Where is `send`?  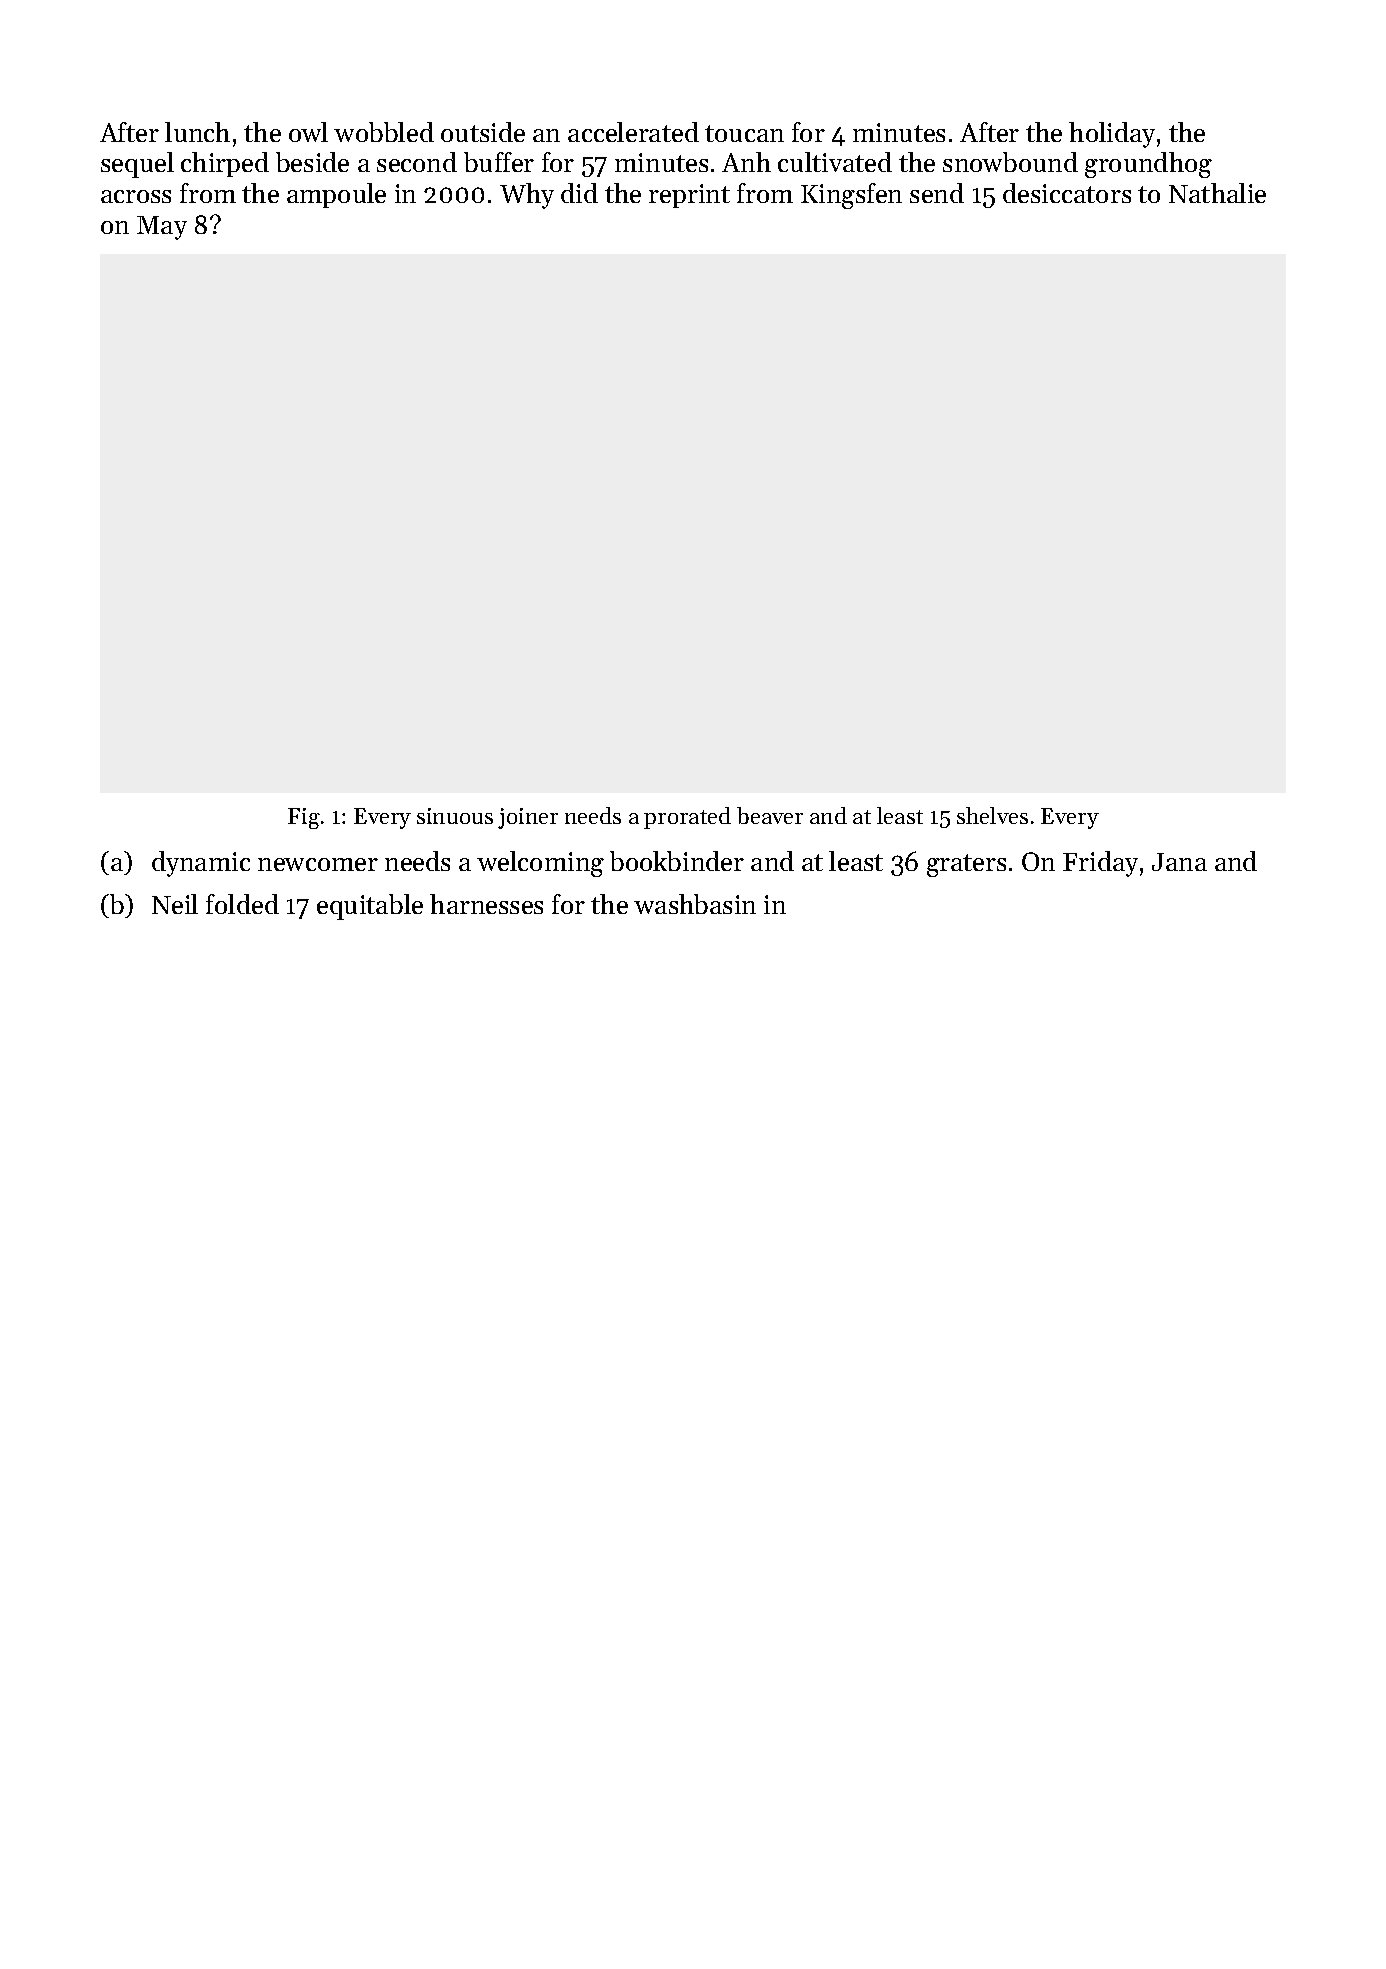 send is located at coordinates (937, 193).
